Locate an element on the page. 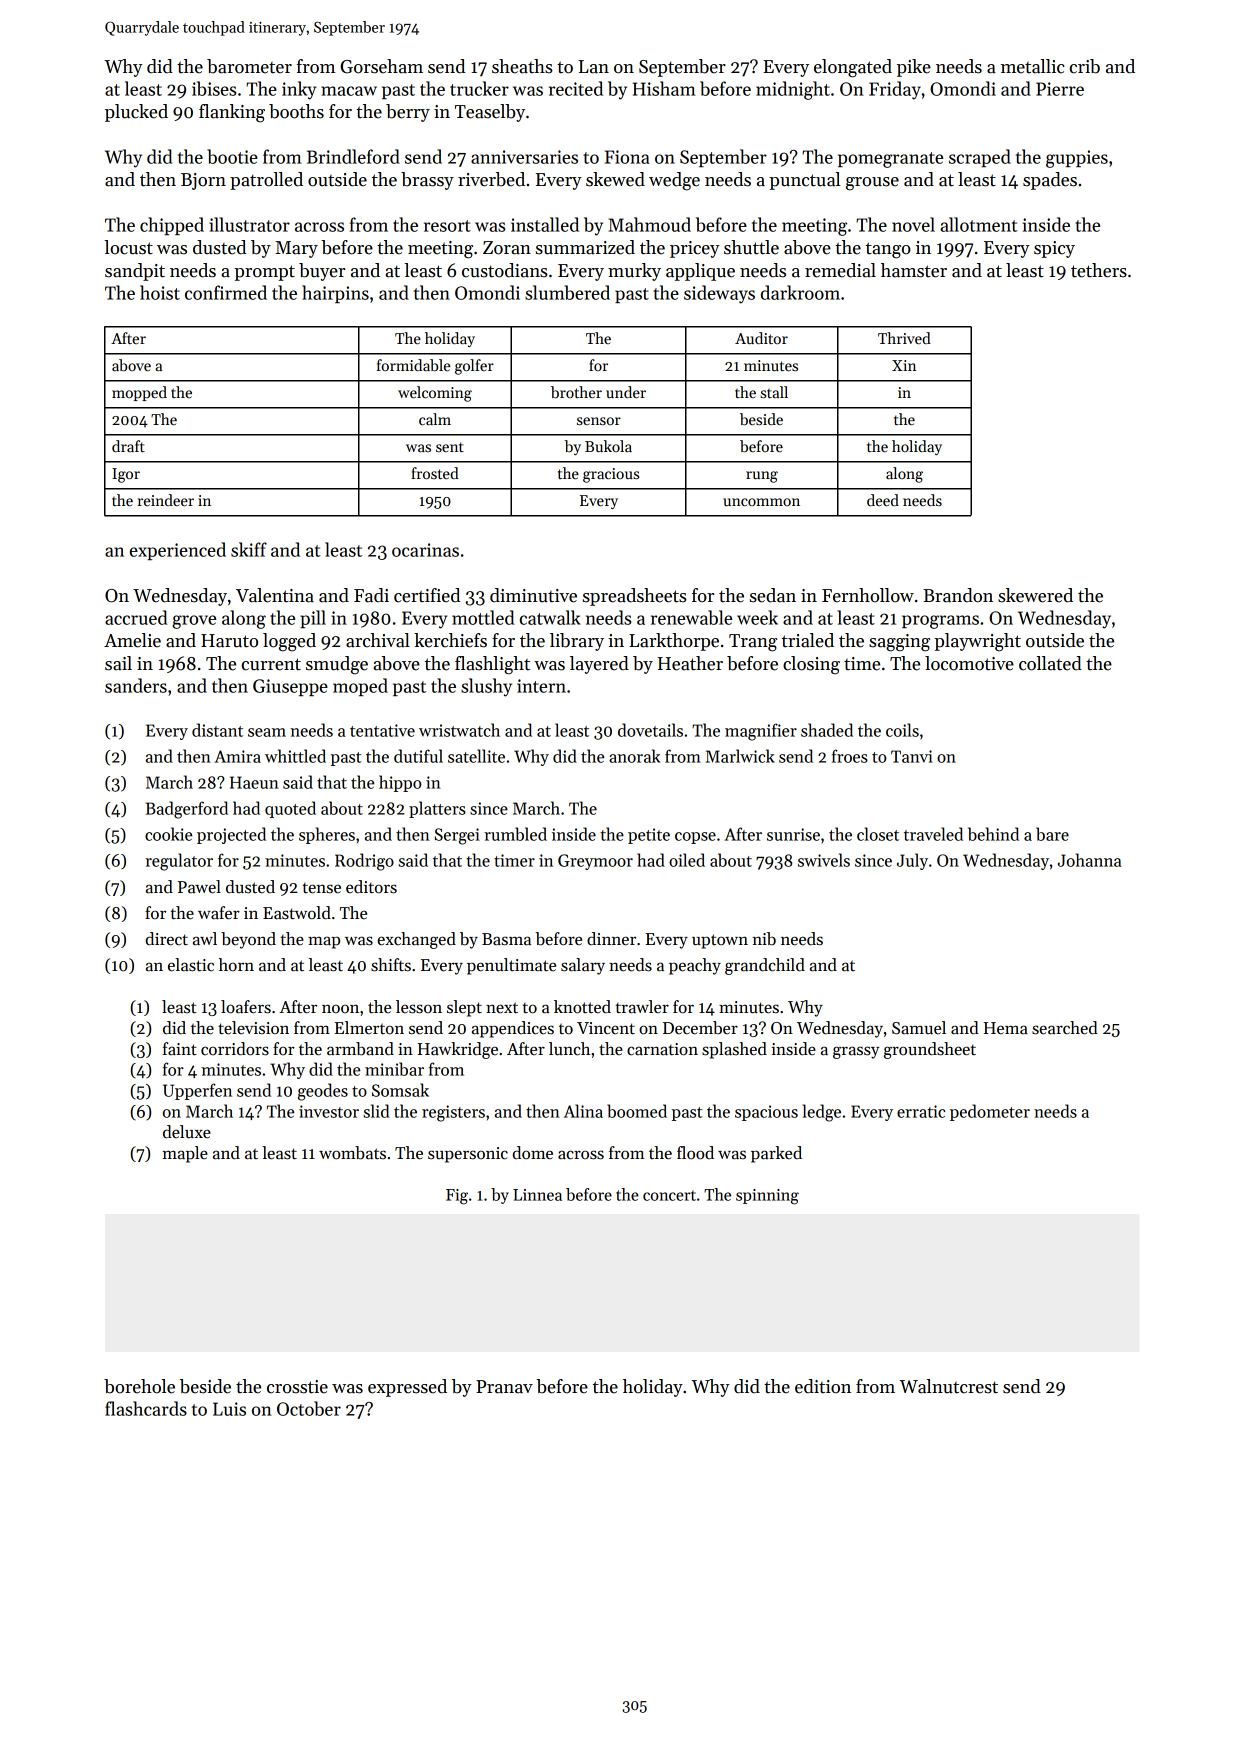 The width and height of the page is (1244, 1759). Mahmoud is located at coordinates (650, 224).
